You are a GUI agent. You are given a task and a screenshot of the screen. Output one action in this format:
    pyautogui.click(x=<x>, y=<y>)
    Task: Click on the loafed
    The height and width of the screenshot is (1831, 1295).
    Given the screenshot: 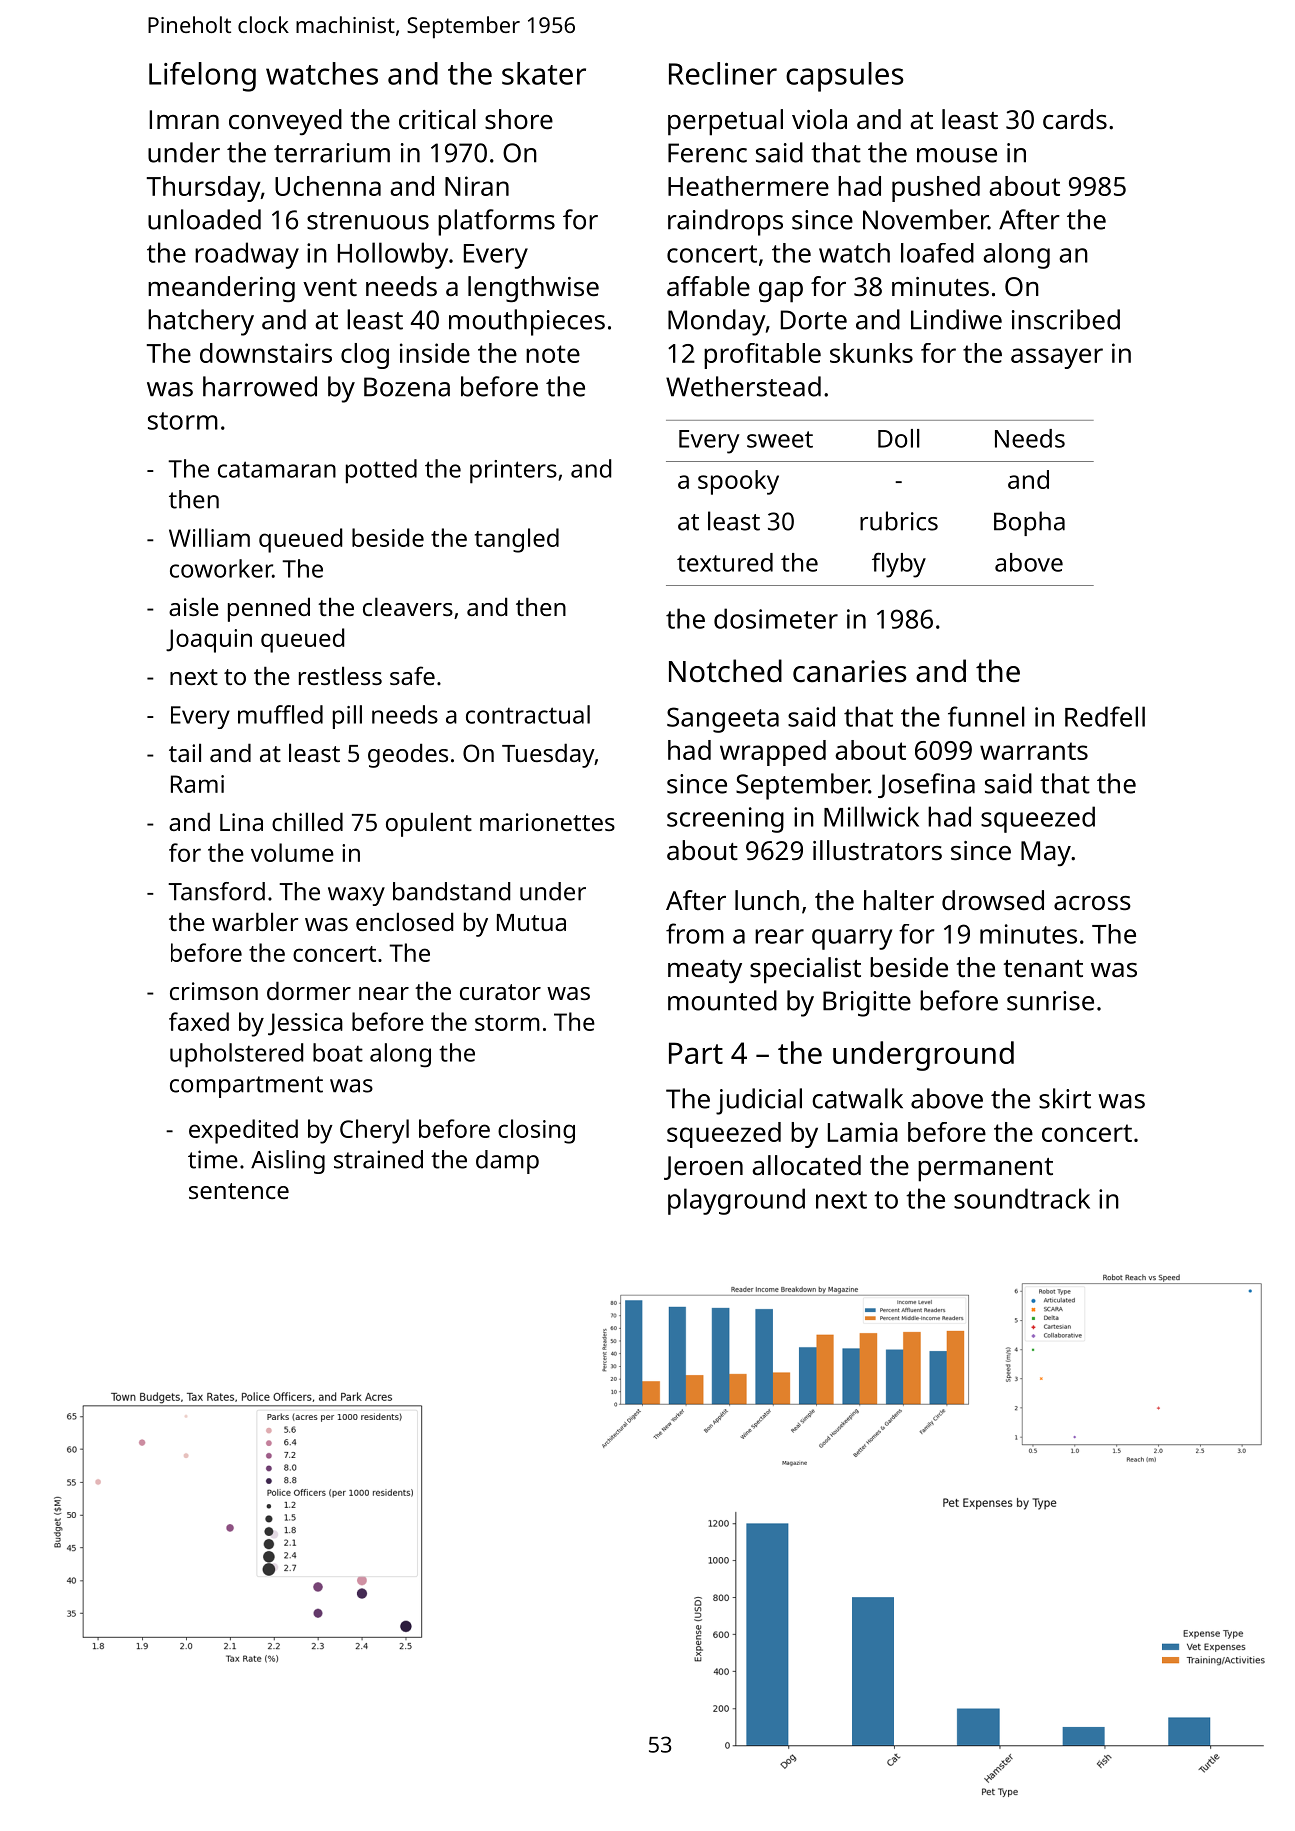 What is the action you would take?
    pyautogui.click(x=937, y=253)
